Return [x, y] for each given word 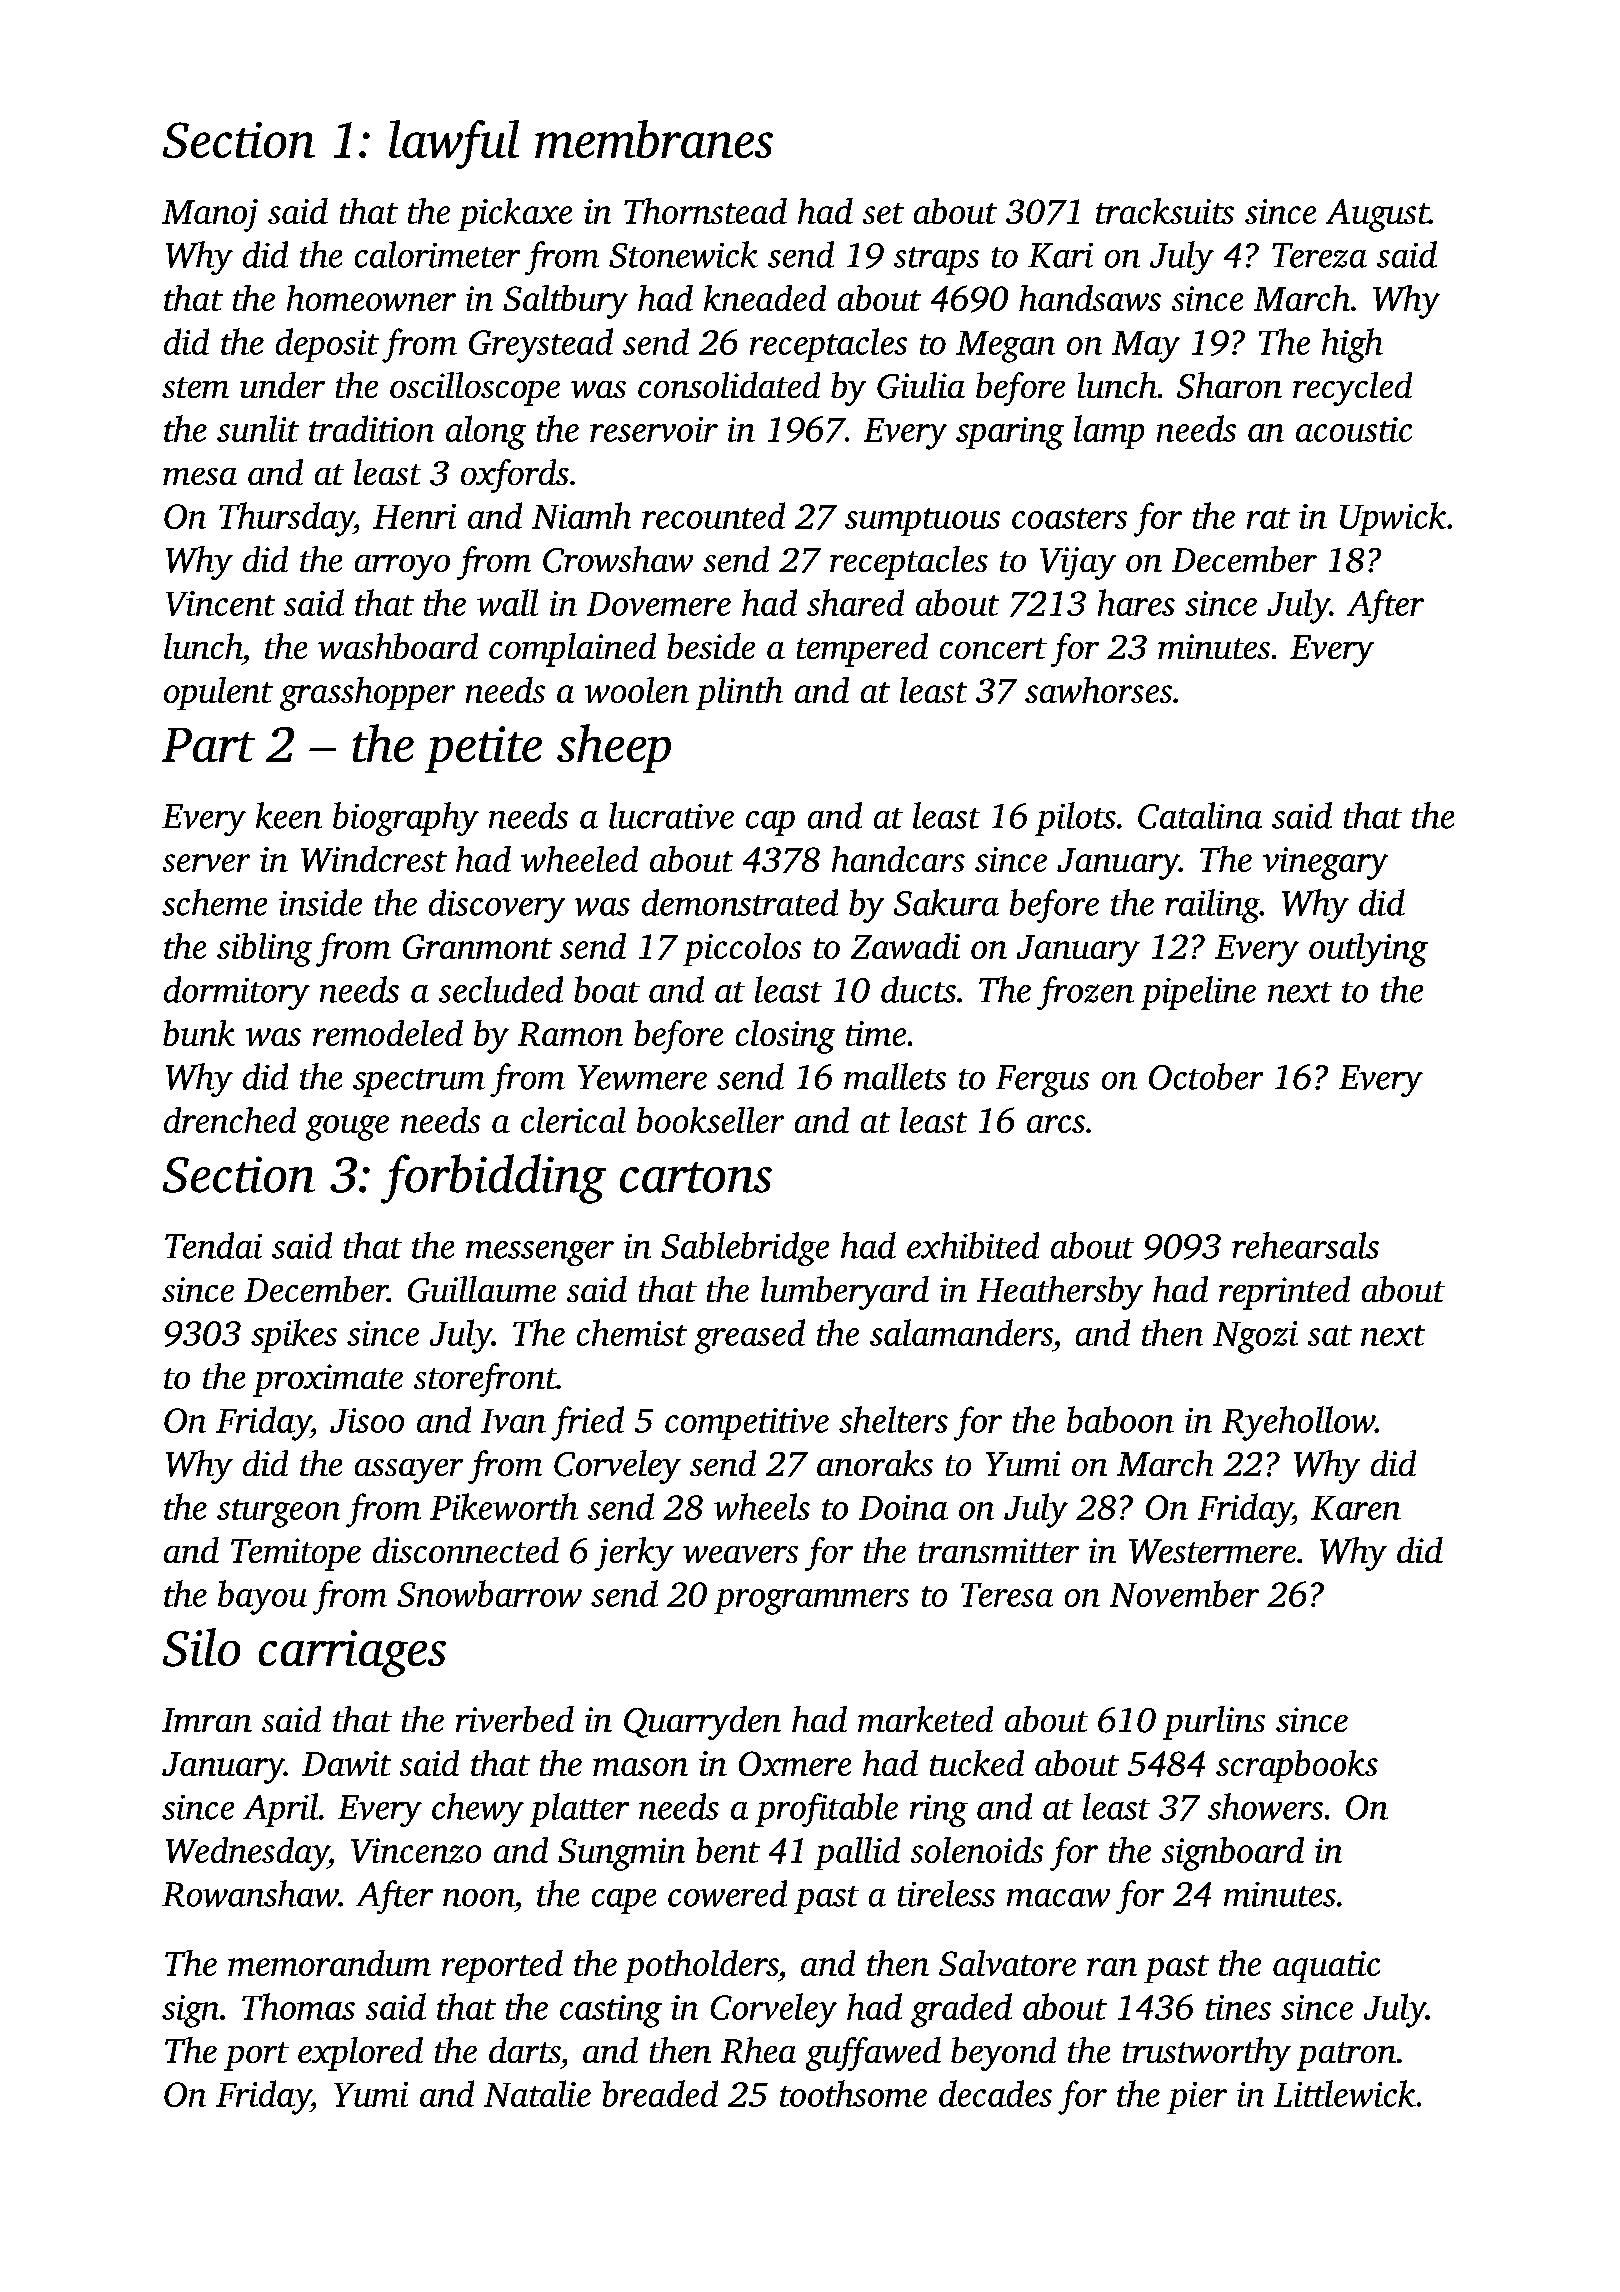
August [1377, 215]
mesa [200, 476]
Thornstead [705, 211]
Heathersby [1060, 1293]
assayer [409, 1471]
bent [728, 1850]
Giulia [921, 385]
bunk [199, 1033]
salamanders [961, 1332]
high [1352, 345]
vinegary [1325, 863]
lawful [454, 144]
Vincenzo [416, 1851]
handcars [898, 859]
